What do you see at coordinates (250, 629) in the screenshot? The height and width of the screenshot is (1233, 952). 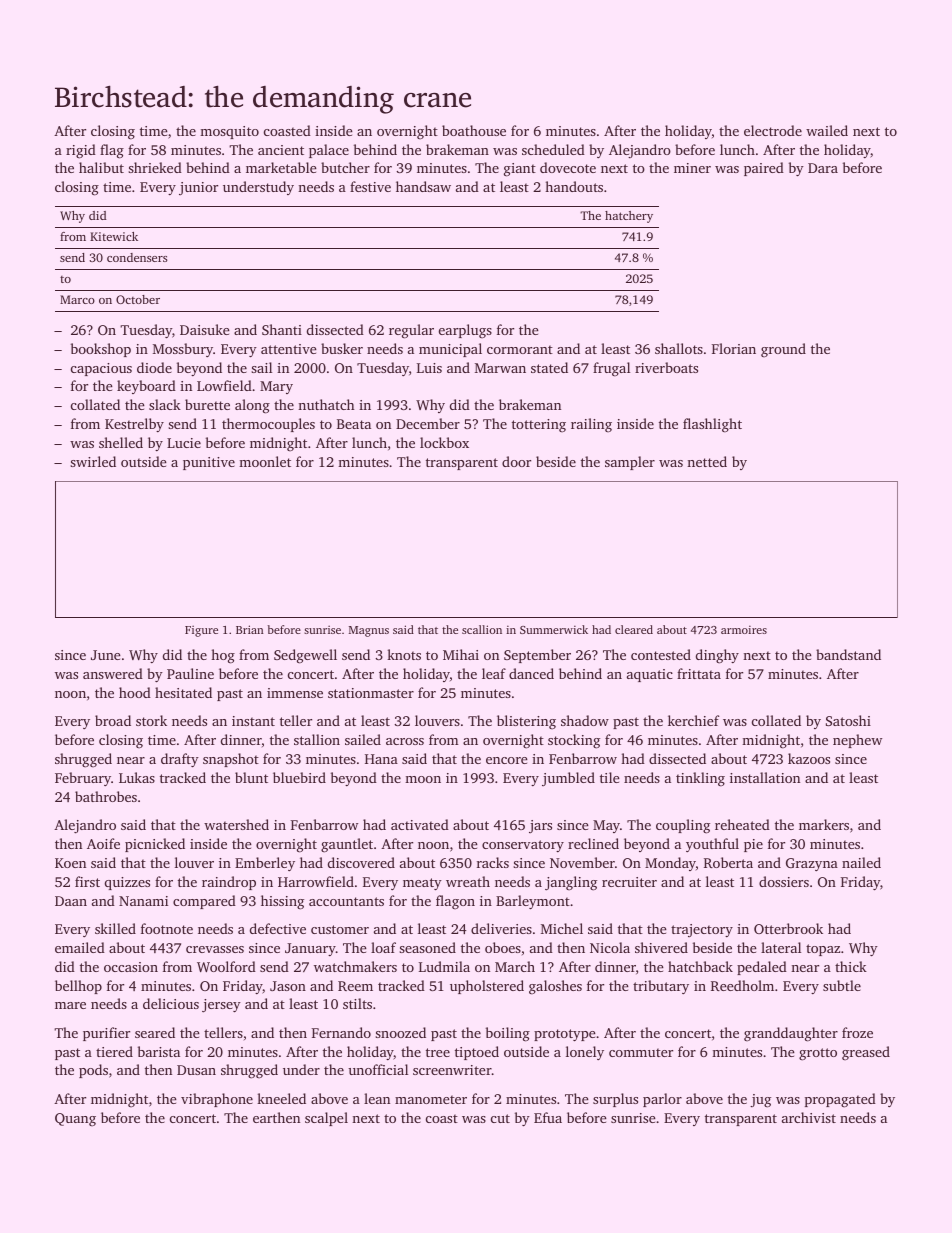 I see `Brian` at bounding box center [250, 629].
